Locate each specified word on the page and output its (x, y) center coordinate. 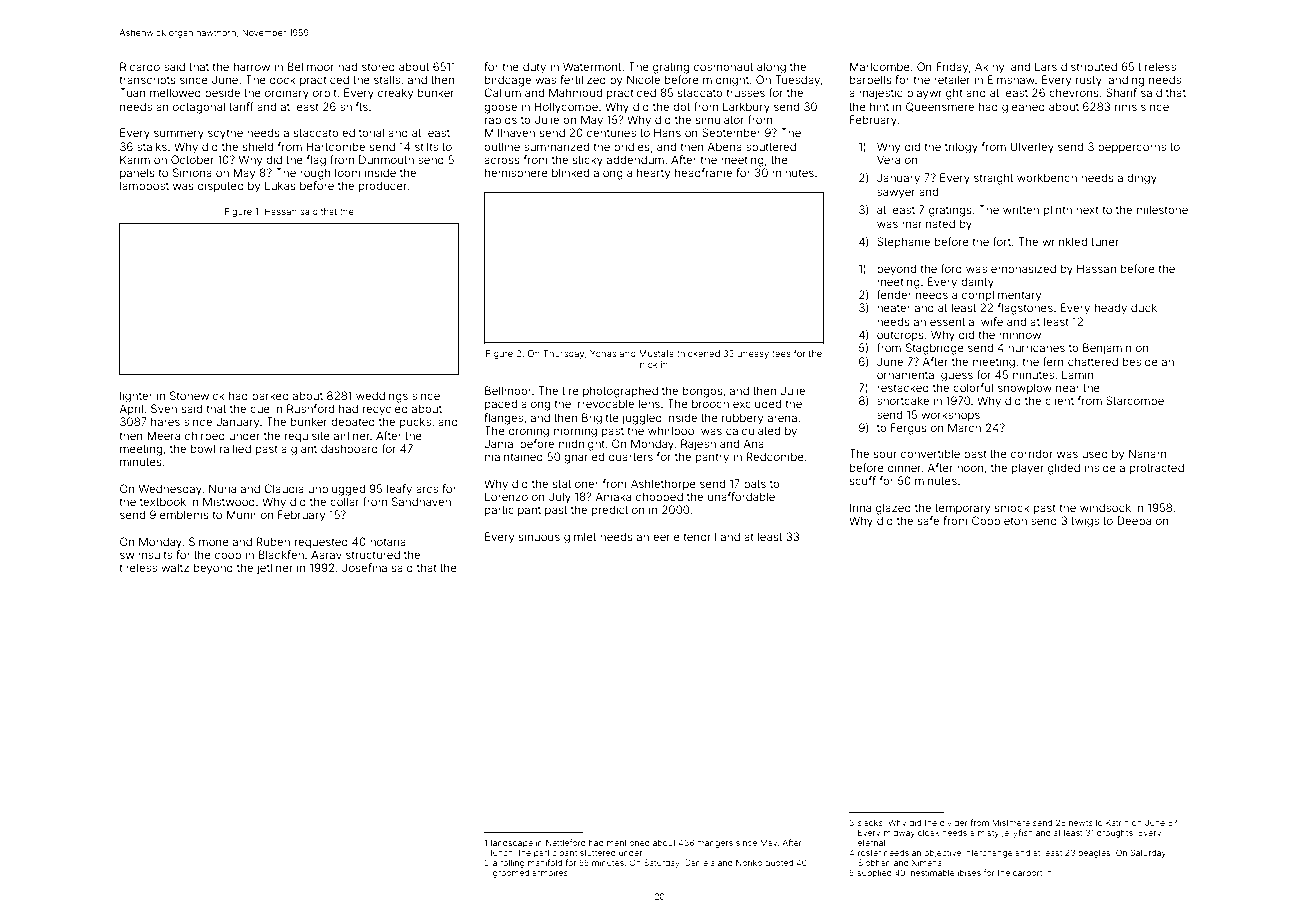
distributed (1089, 66)
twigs (1085, 522)
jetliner (275, 569)
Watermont (592, 66)
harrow (252, 66)
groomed (511, 874)
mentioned (628, 843)
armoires (550, 872)
